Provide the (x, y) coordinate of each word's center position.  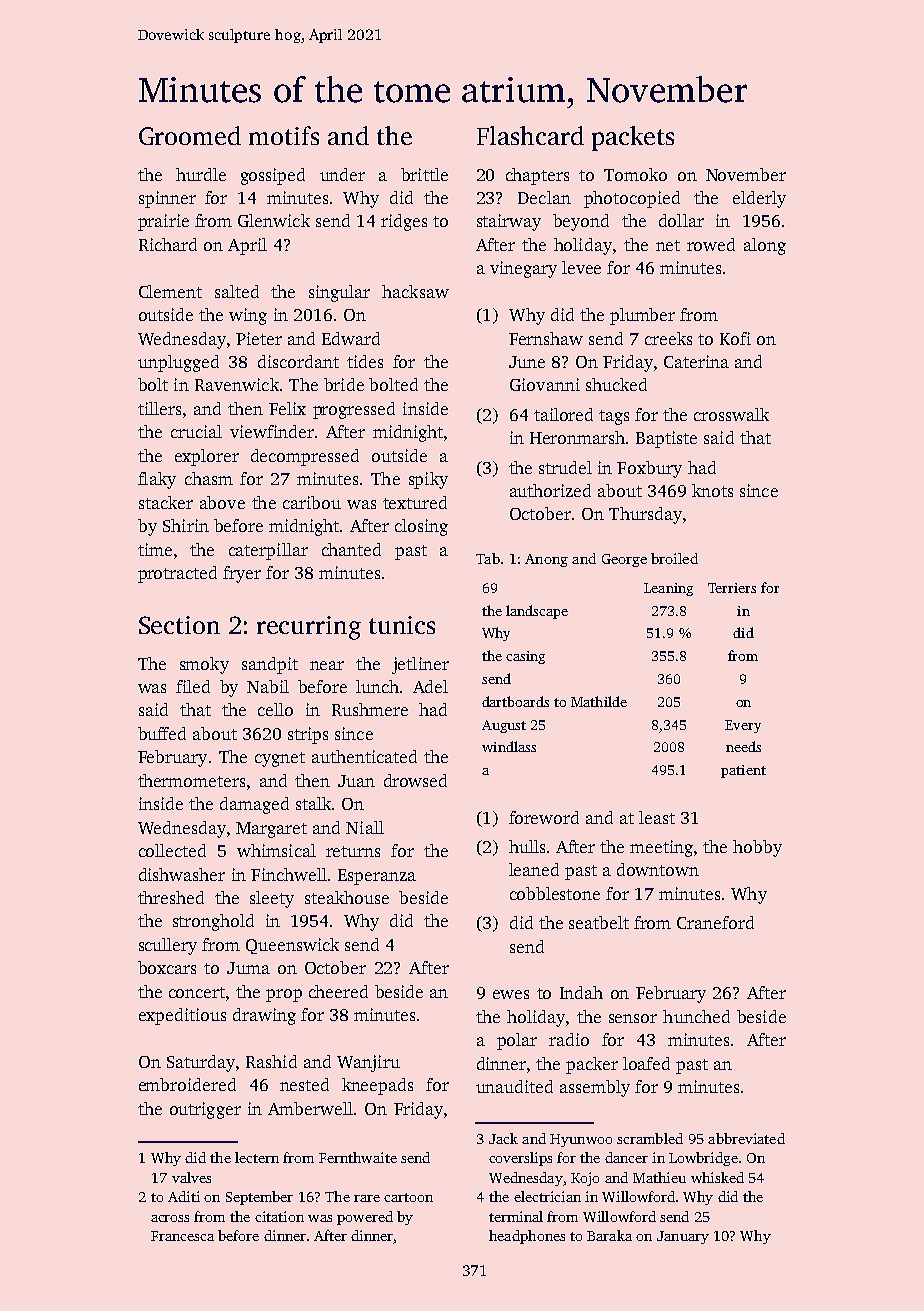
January (683, 1237)
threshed (171, 897)
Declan (544, 197)
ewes (511, 994)
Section (179, 625)
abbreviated (746, 1138)
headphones (527, 1237)
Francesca (182, 1236)
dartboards (515, 701)
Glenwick (274, 220)
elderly (759, 199)
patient (743, 771)
